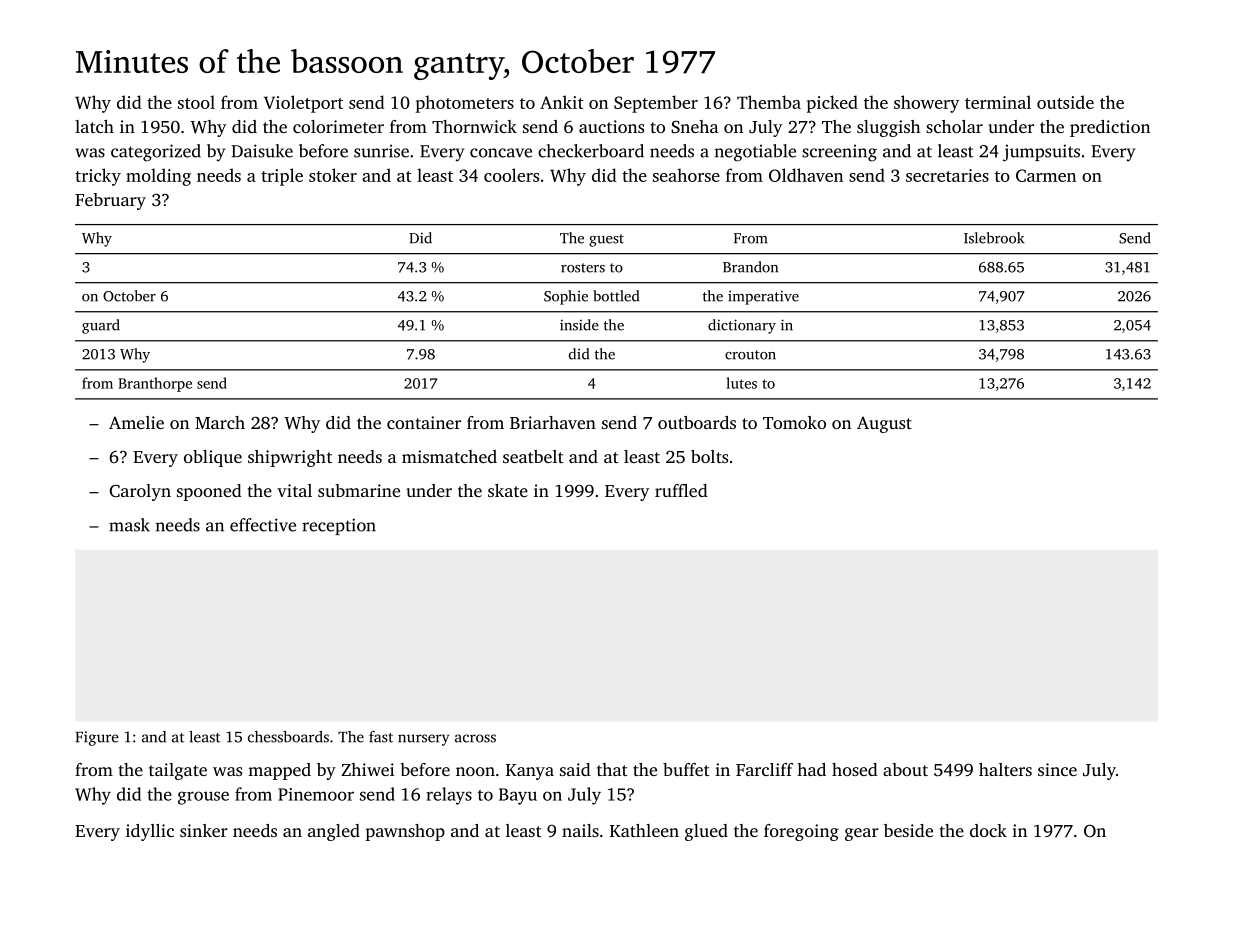  What do you see at coordinates (140, 492) in the image?
I see `Carolyn` at bounding box center [140, 492].
